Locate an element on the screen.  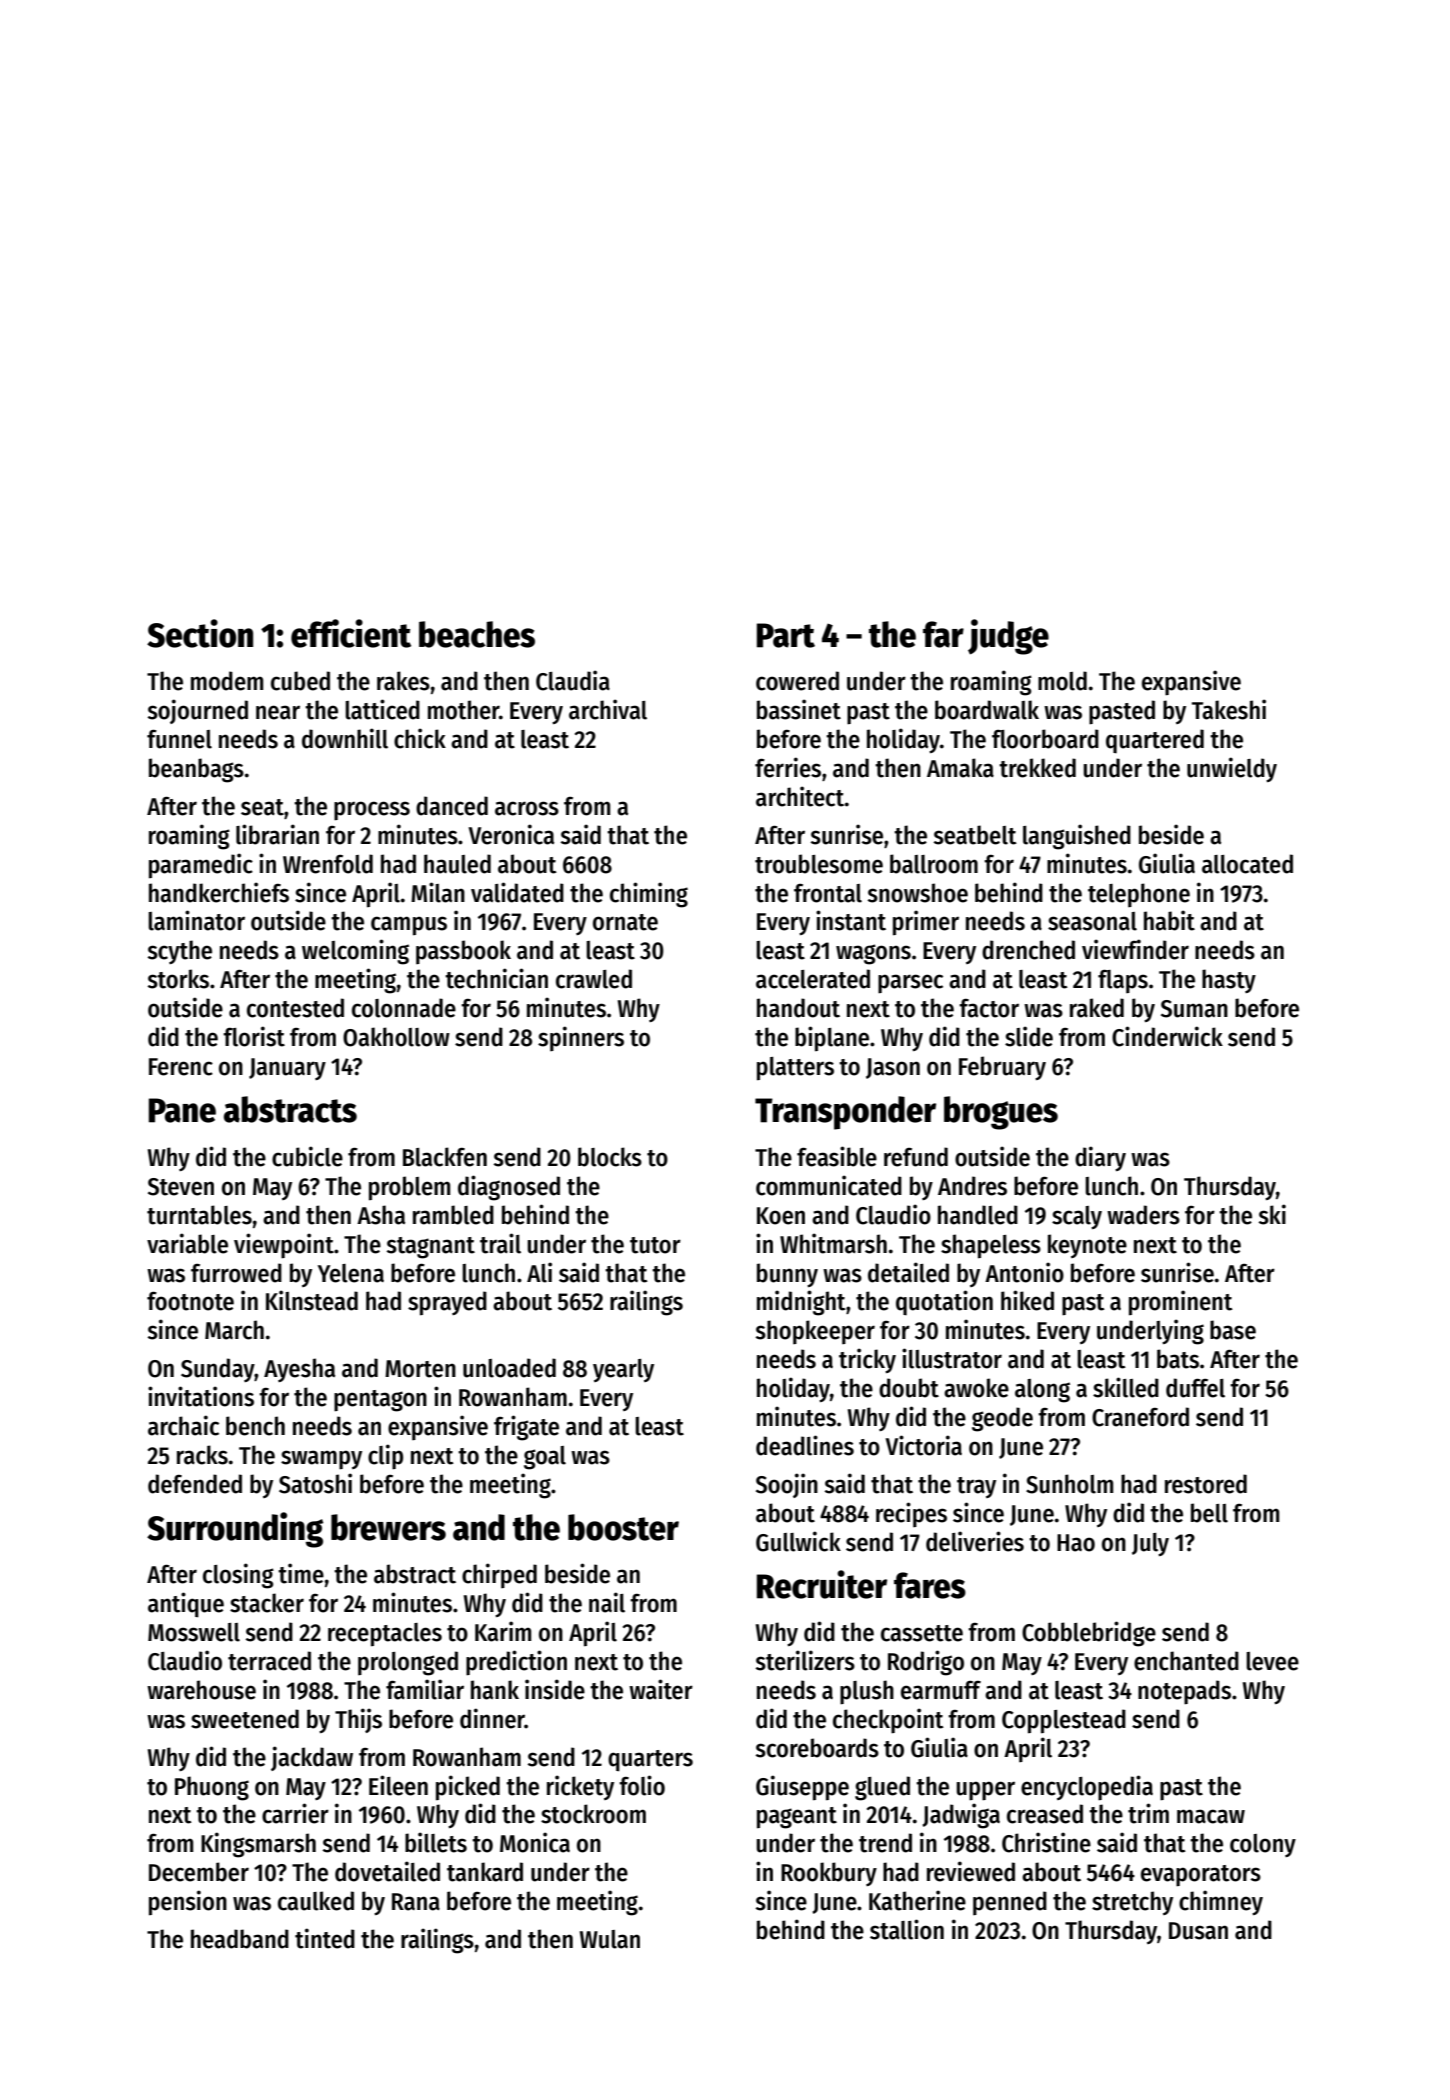
penned is located at coordinates (1010, 1903).
